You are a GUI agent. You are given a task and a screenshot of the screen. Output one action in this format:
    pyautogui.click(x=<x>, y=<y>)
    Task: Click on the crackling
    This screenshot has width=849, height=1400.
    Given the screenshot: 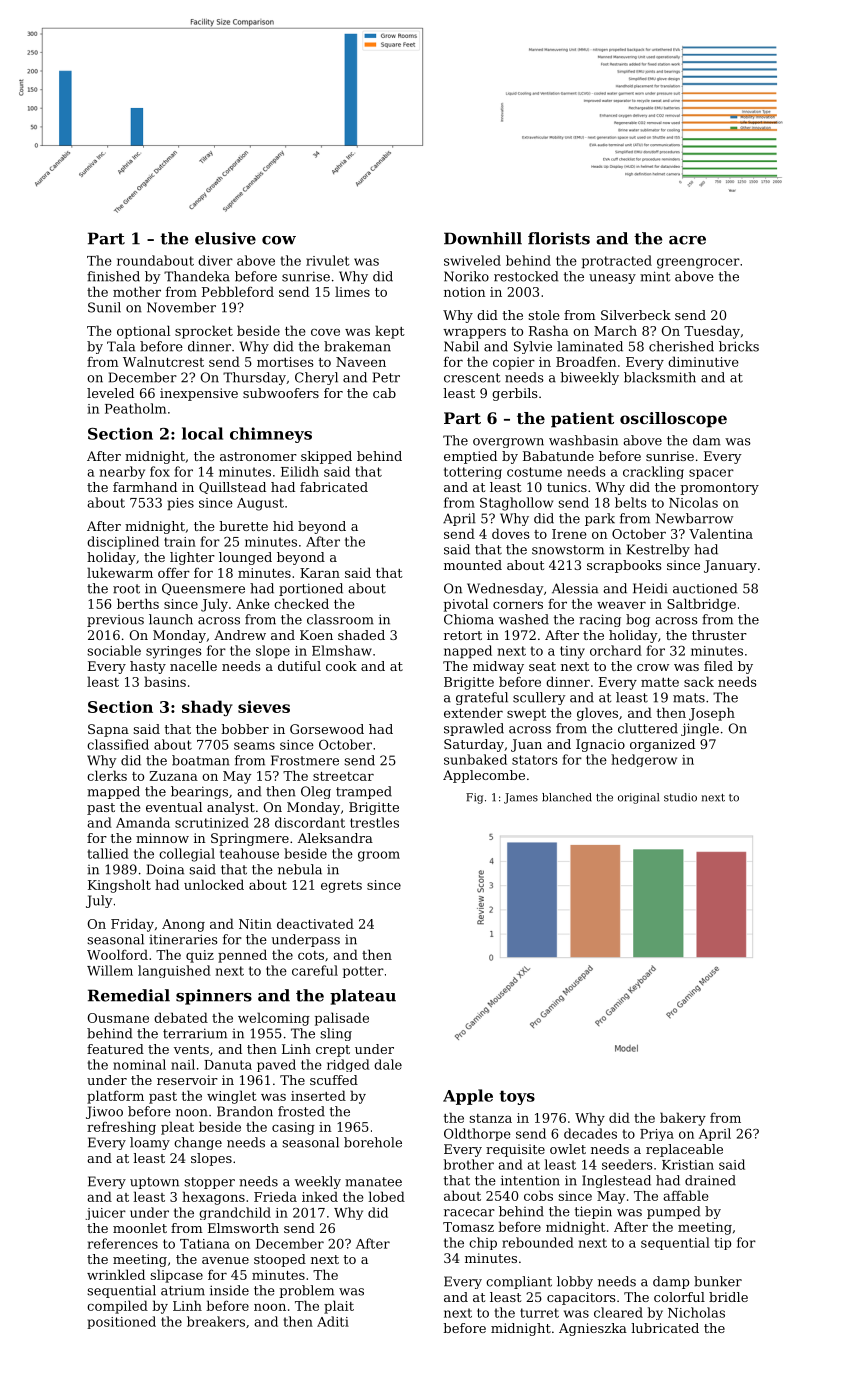 What is the action you would take?
    pyautogui.click(x=653, y=472)
